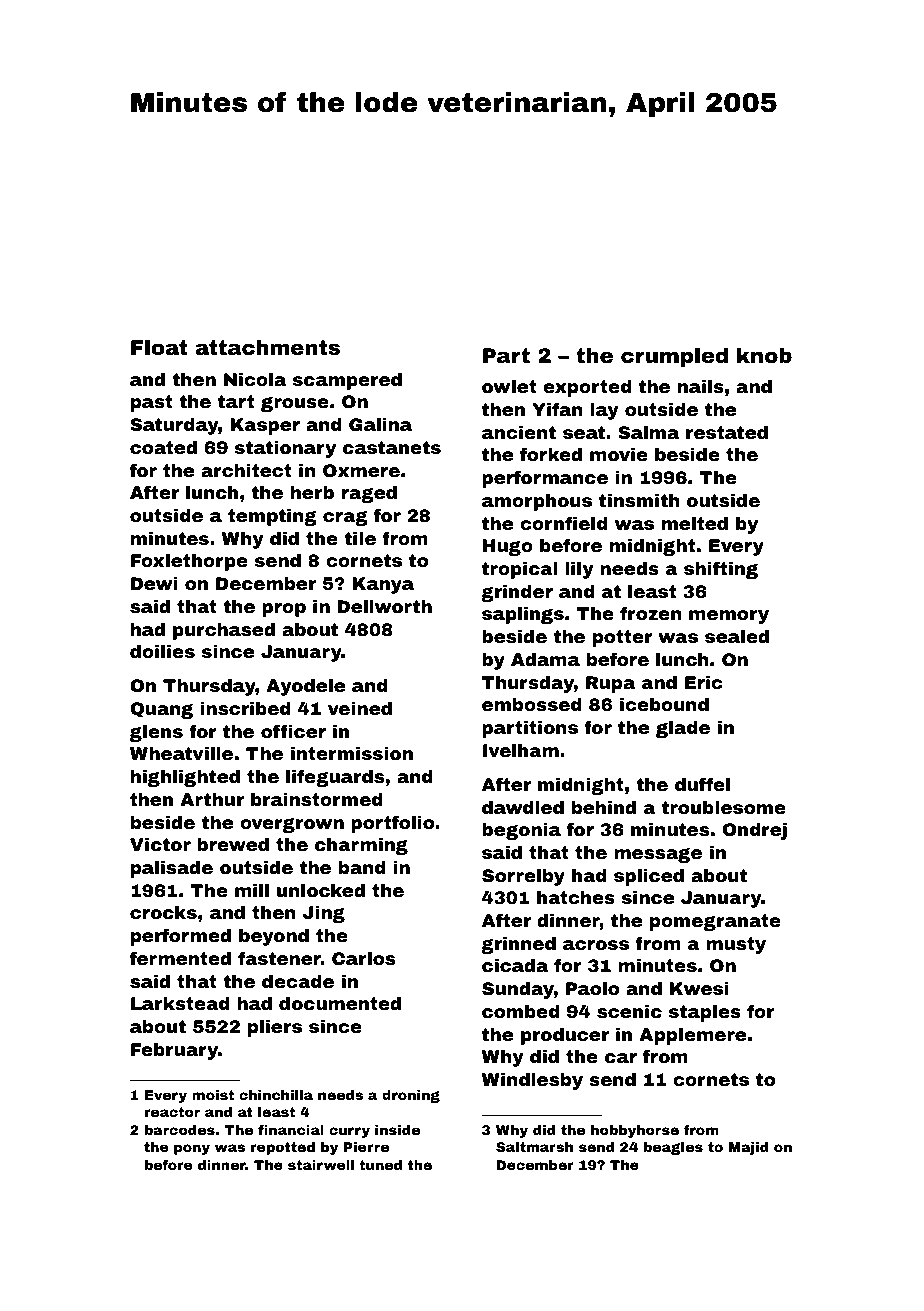 This image has height=1311, width=924. I want to click on Salma, so click(648, 432).
